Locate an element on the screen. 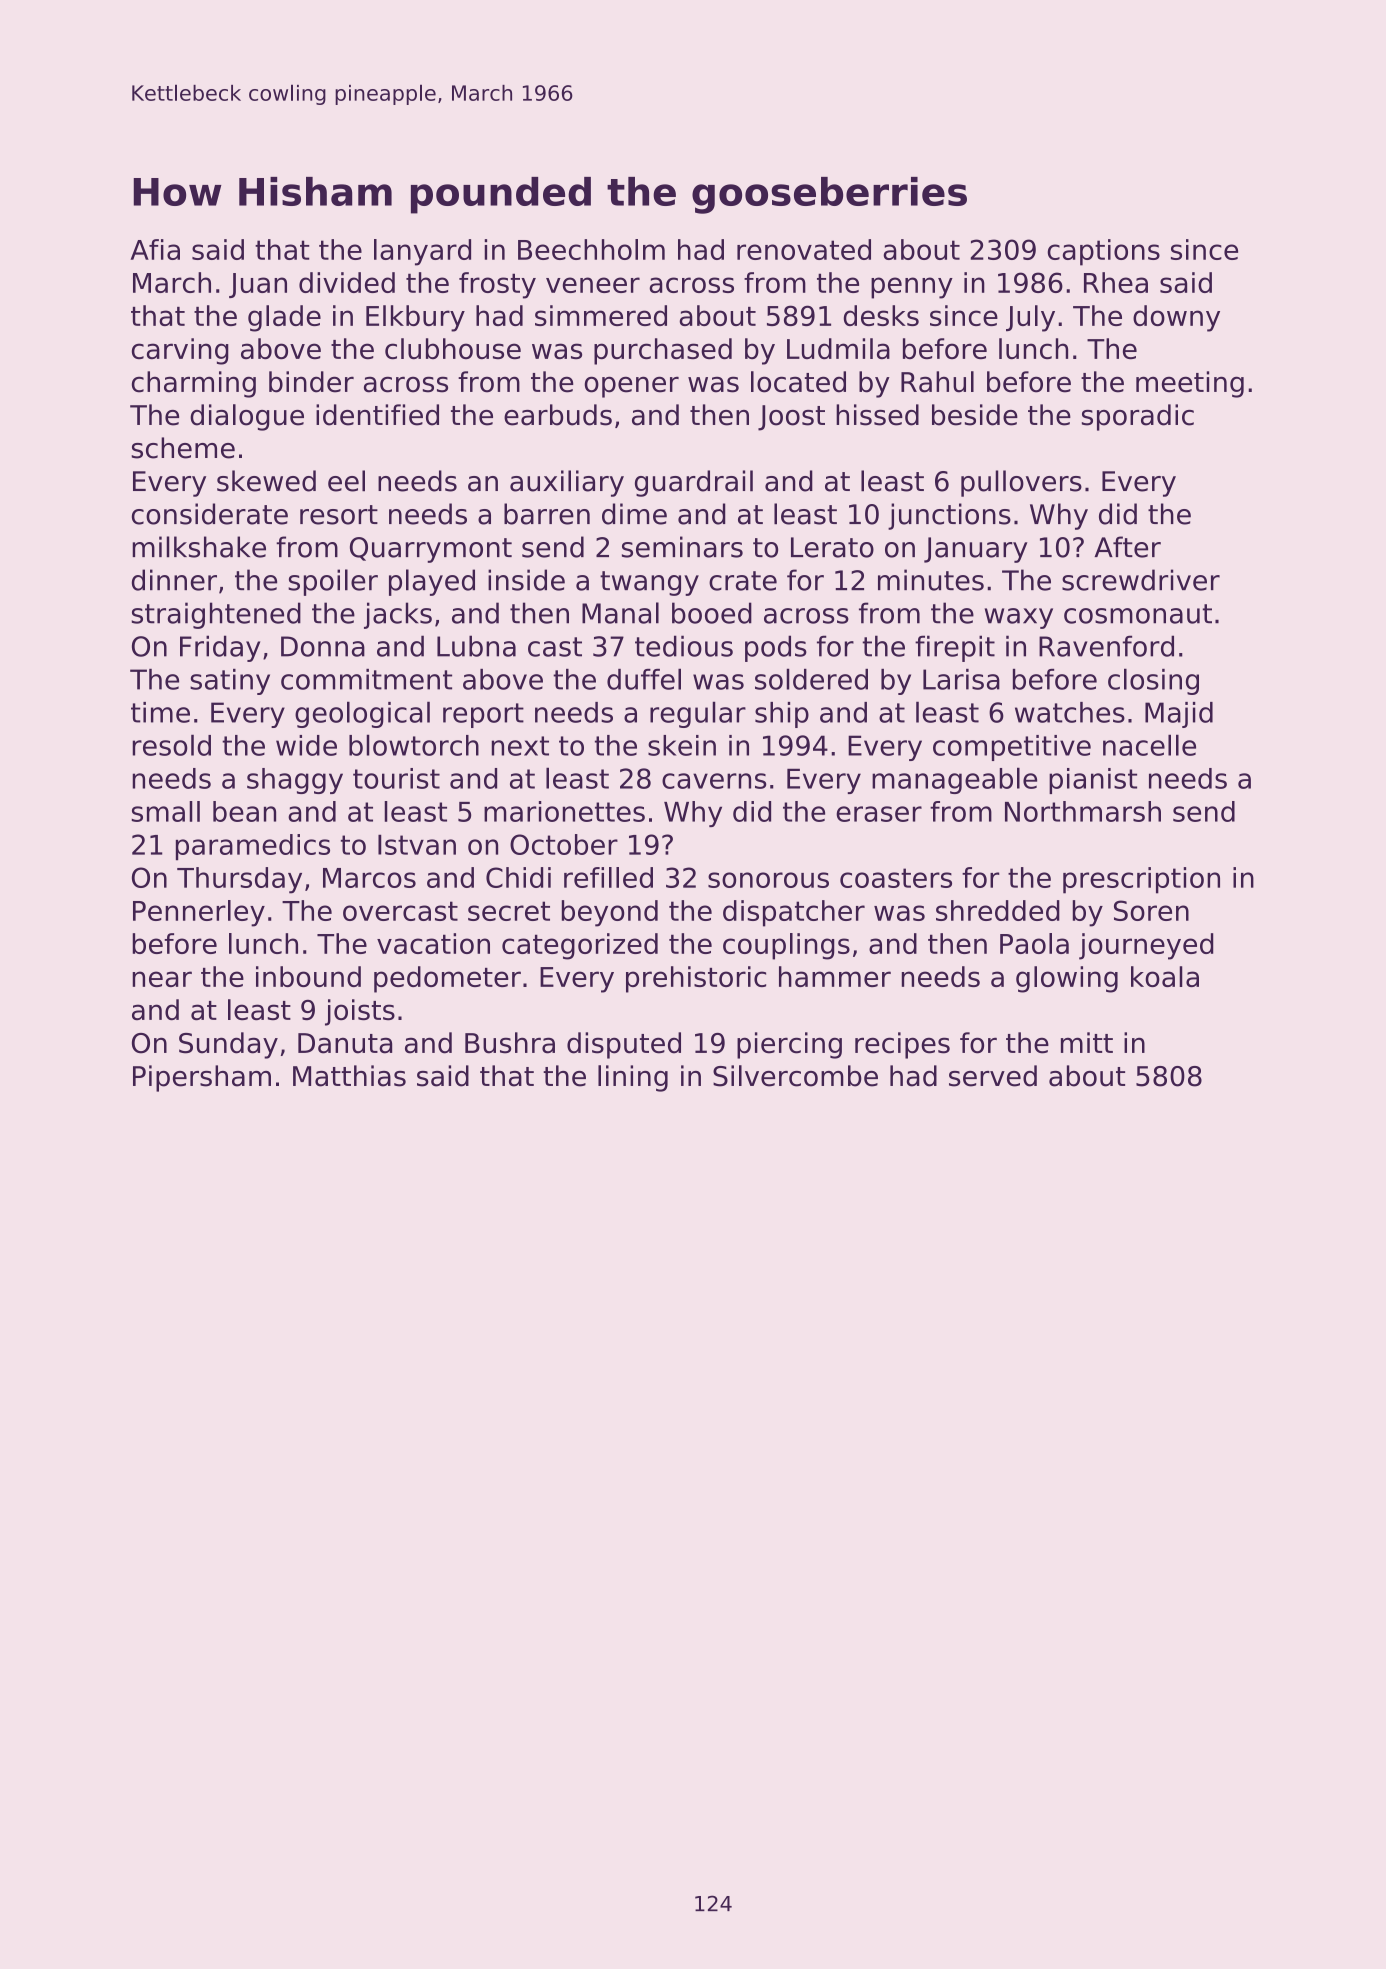  Pipersham is located at coordinates (202, 1078).
